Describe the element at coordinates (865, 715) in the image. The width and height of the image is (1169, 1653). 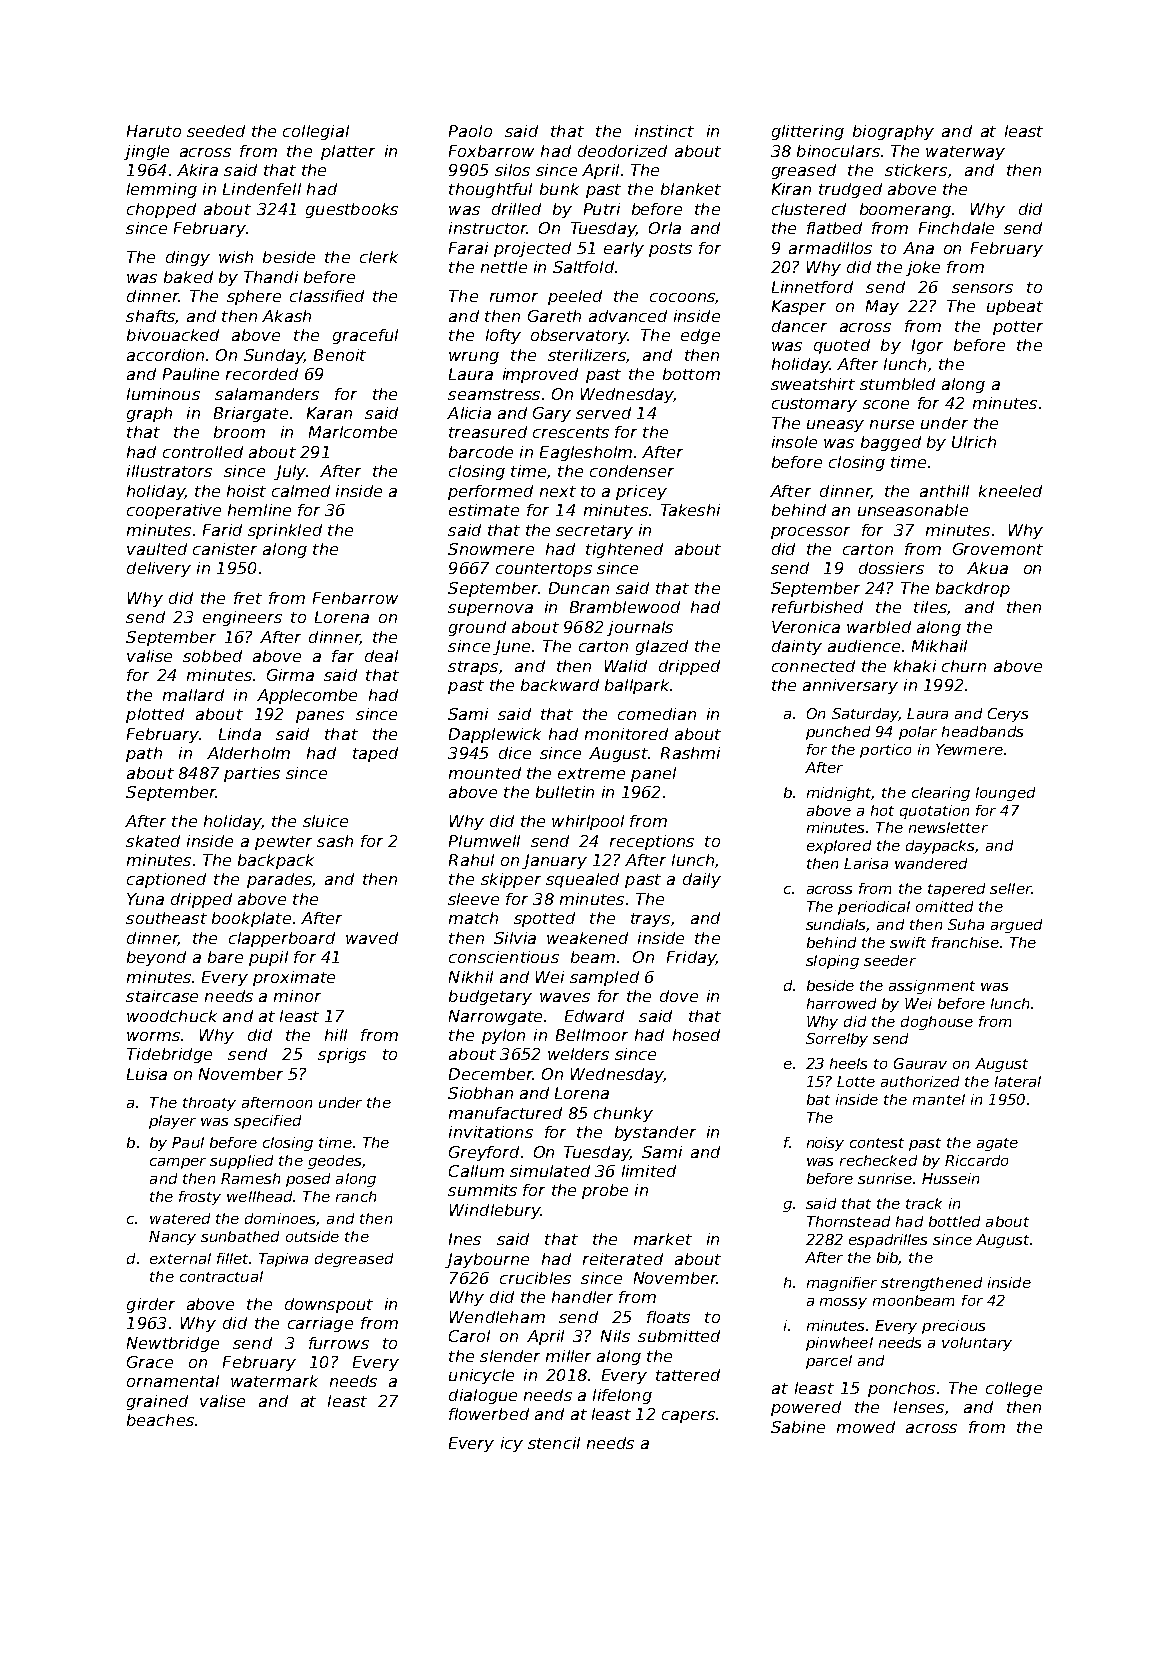
I see `Saturday` at that location.
